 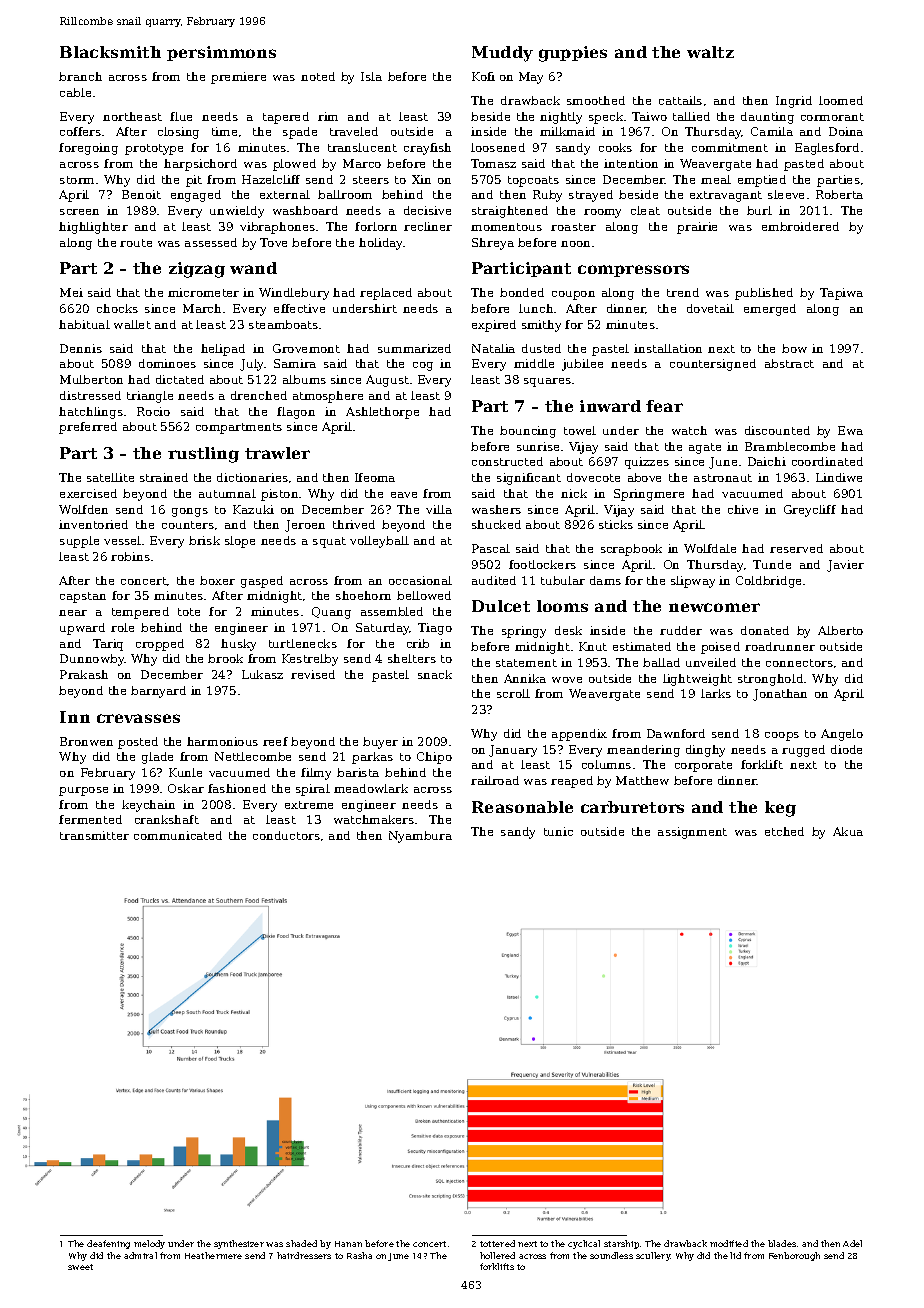 I want to click on assembled, so click(x=392, y=611).
